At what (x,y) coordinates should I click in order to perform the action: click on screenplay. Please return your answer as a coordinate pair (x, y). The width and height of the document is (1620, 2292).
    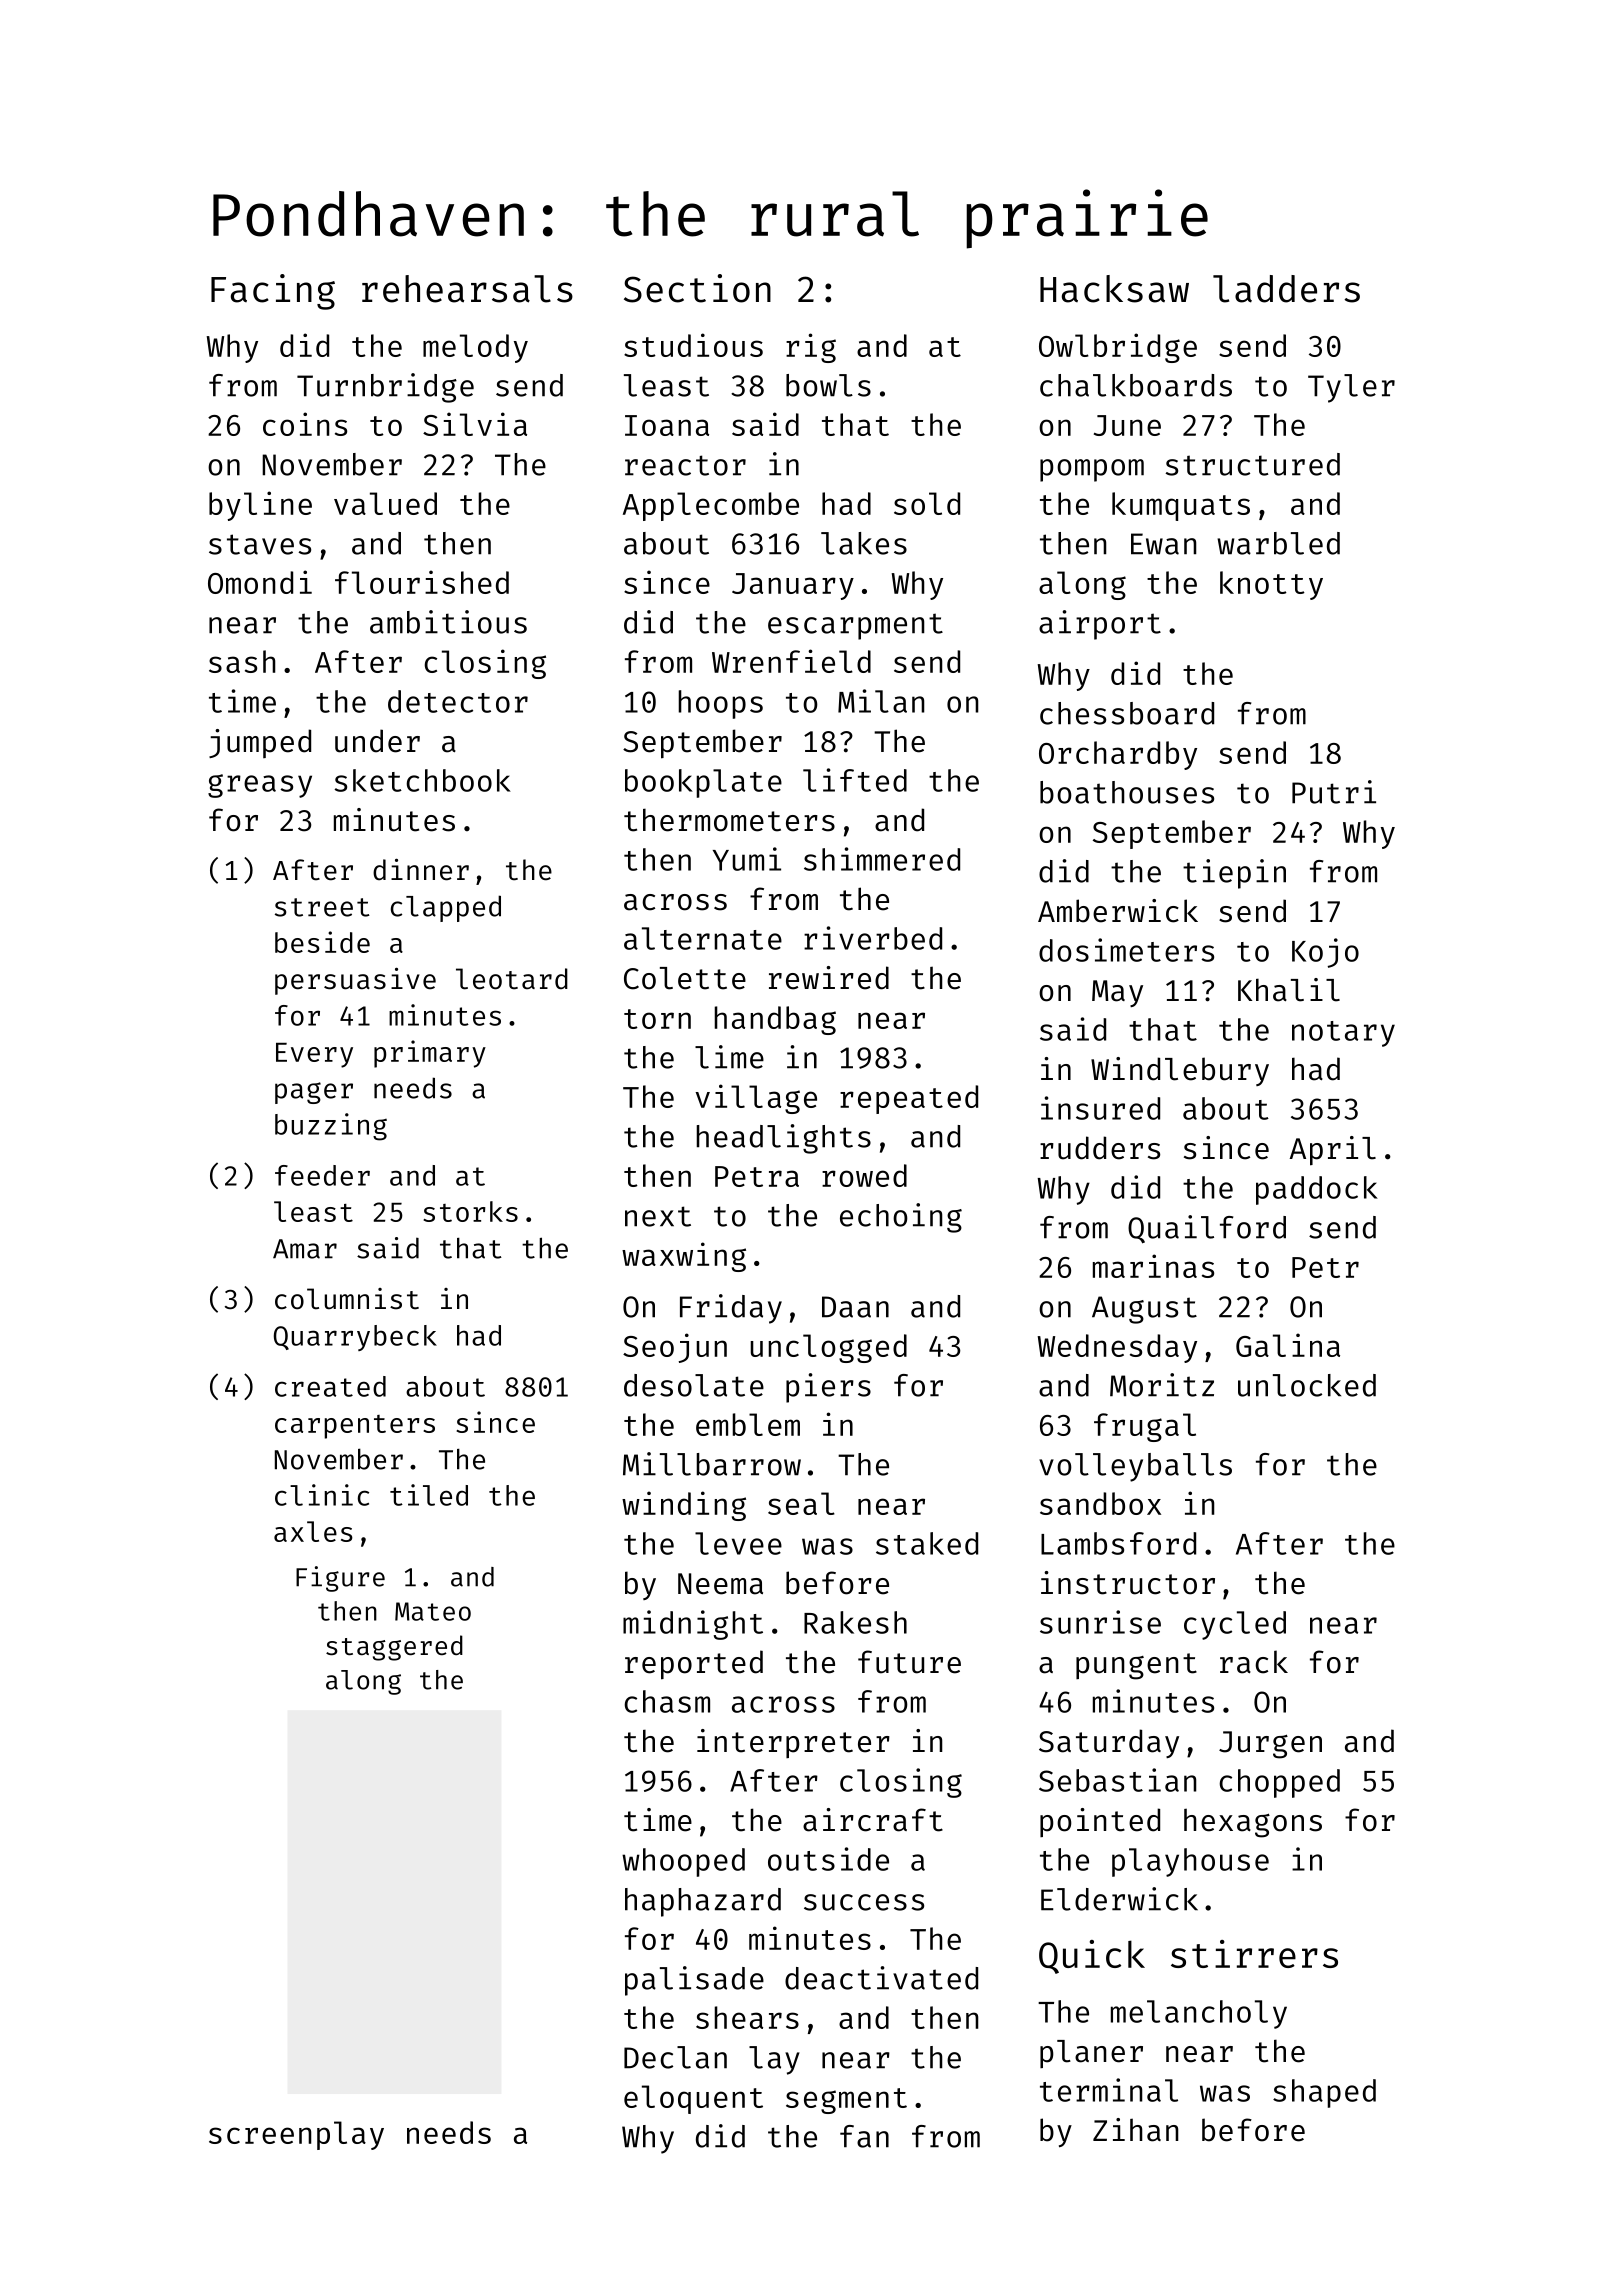
    Looking at the image, I should click on (296, 2135).
